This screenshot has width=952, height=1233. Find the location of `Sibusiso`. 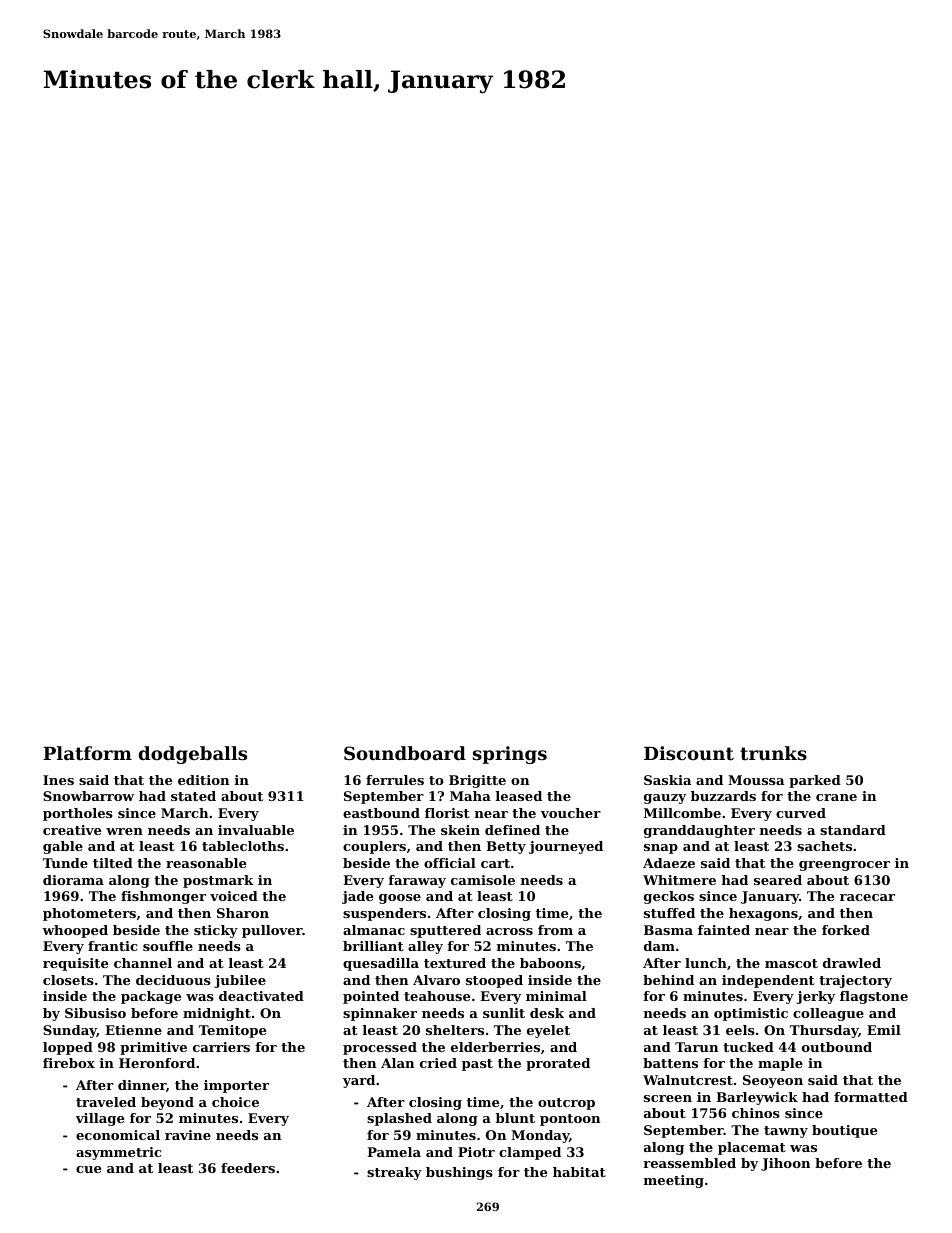

Sibusiso is located at coordinates (95, 1013).
